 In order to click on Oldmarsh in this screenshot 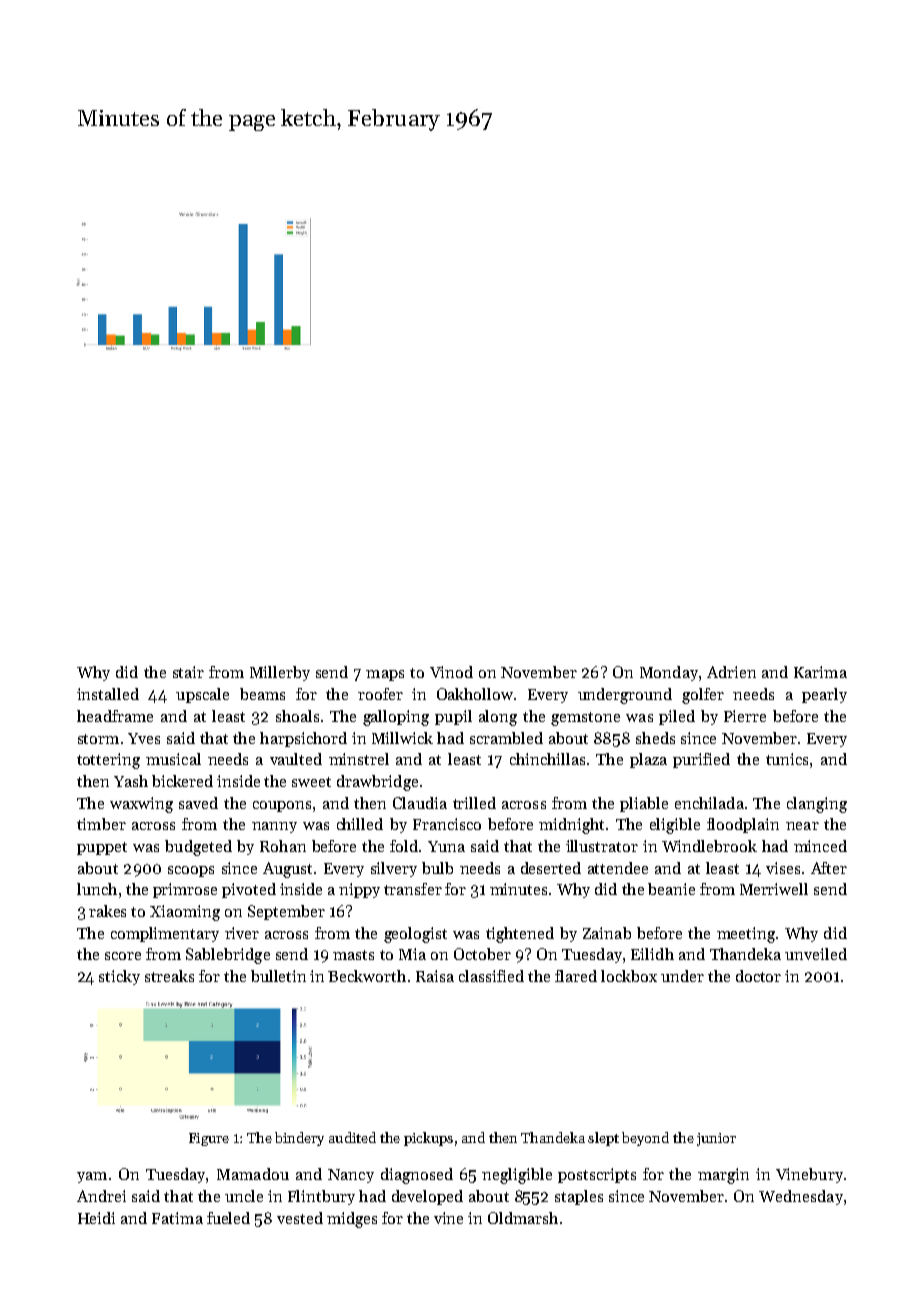, I will do `click(523, 1218)`.
